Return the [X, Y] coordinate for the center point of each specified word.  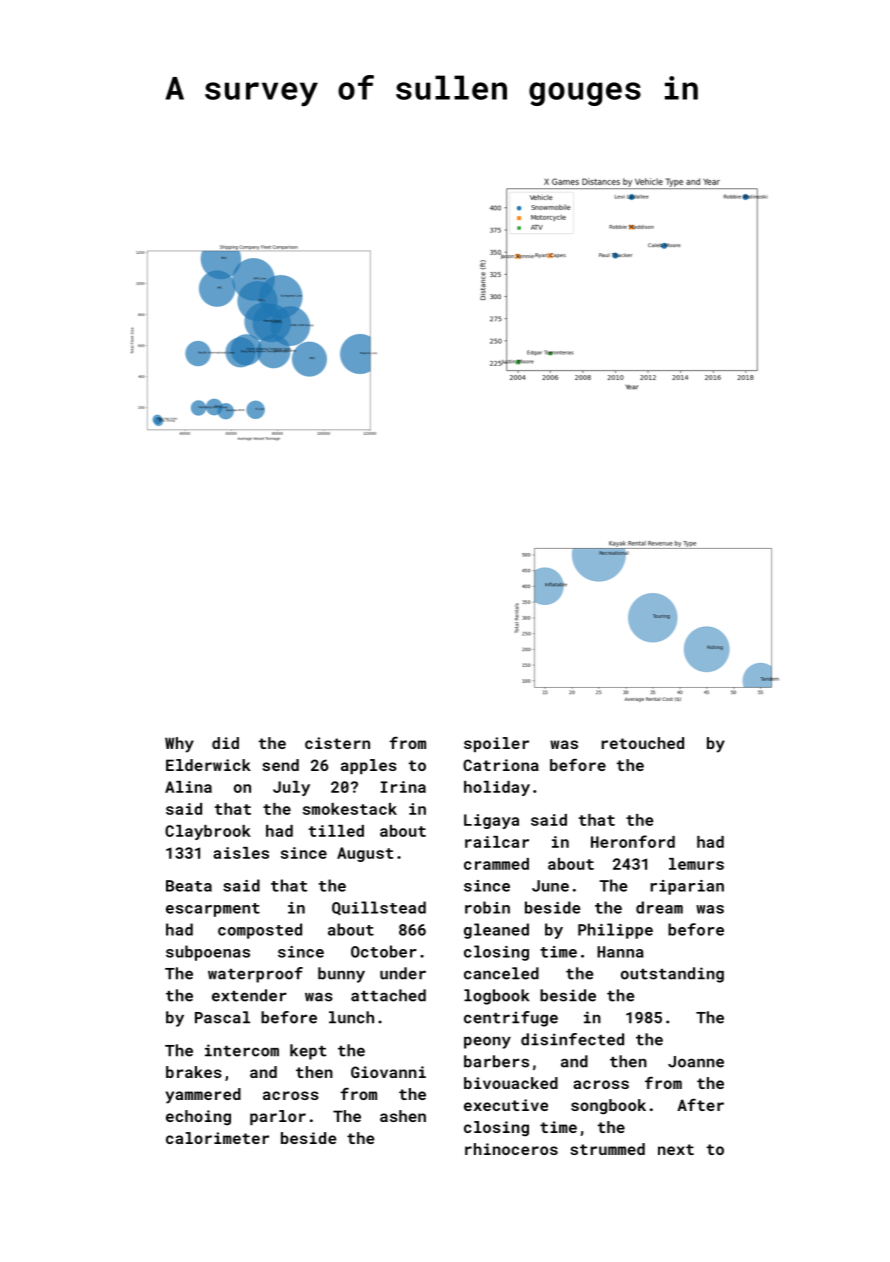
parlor [278, 1117]
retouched [642, 743]
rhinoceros [511, 1149]
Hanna [620, 952]
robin [487, 907]
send [280, 765]
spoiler [496, 744]
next [676, 1149]
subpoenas [208, 953]
